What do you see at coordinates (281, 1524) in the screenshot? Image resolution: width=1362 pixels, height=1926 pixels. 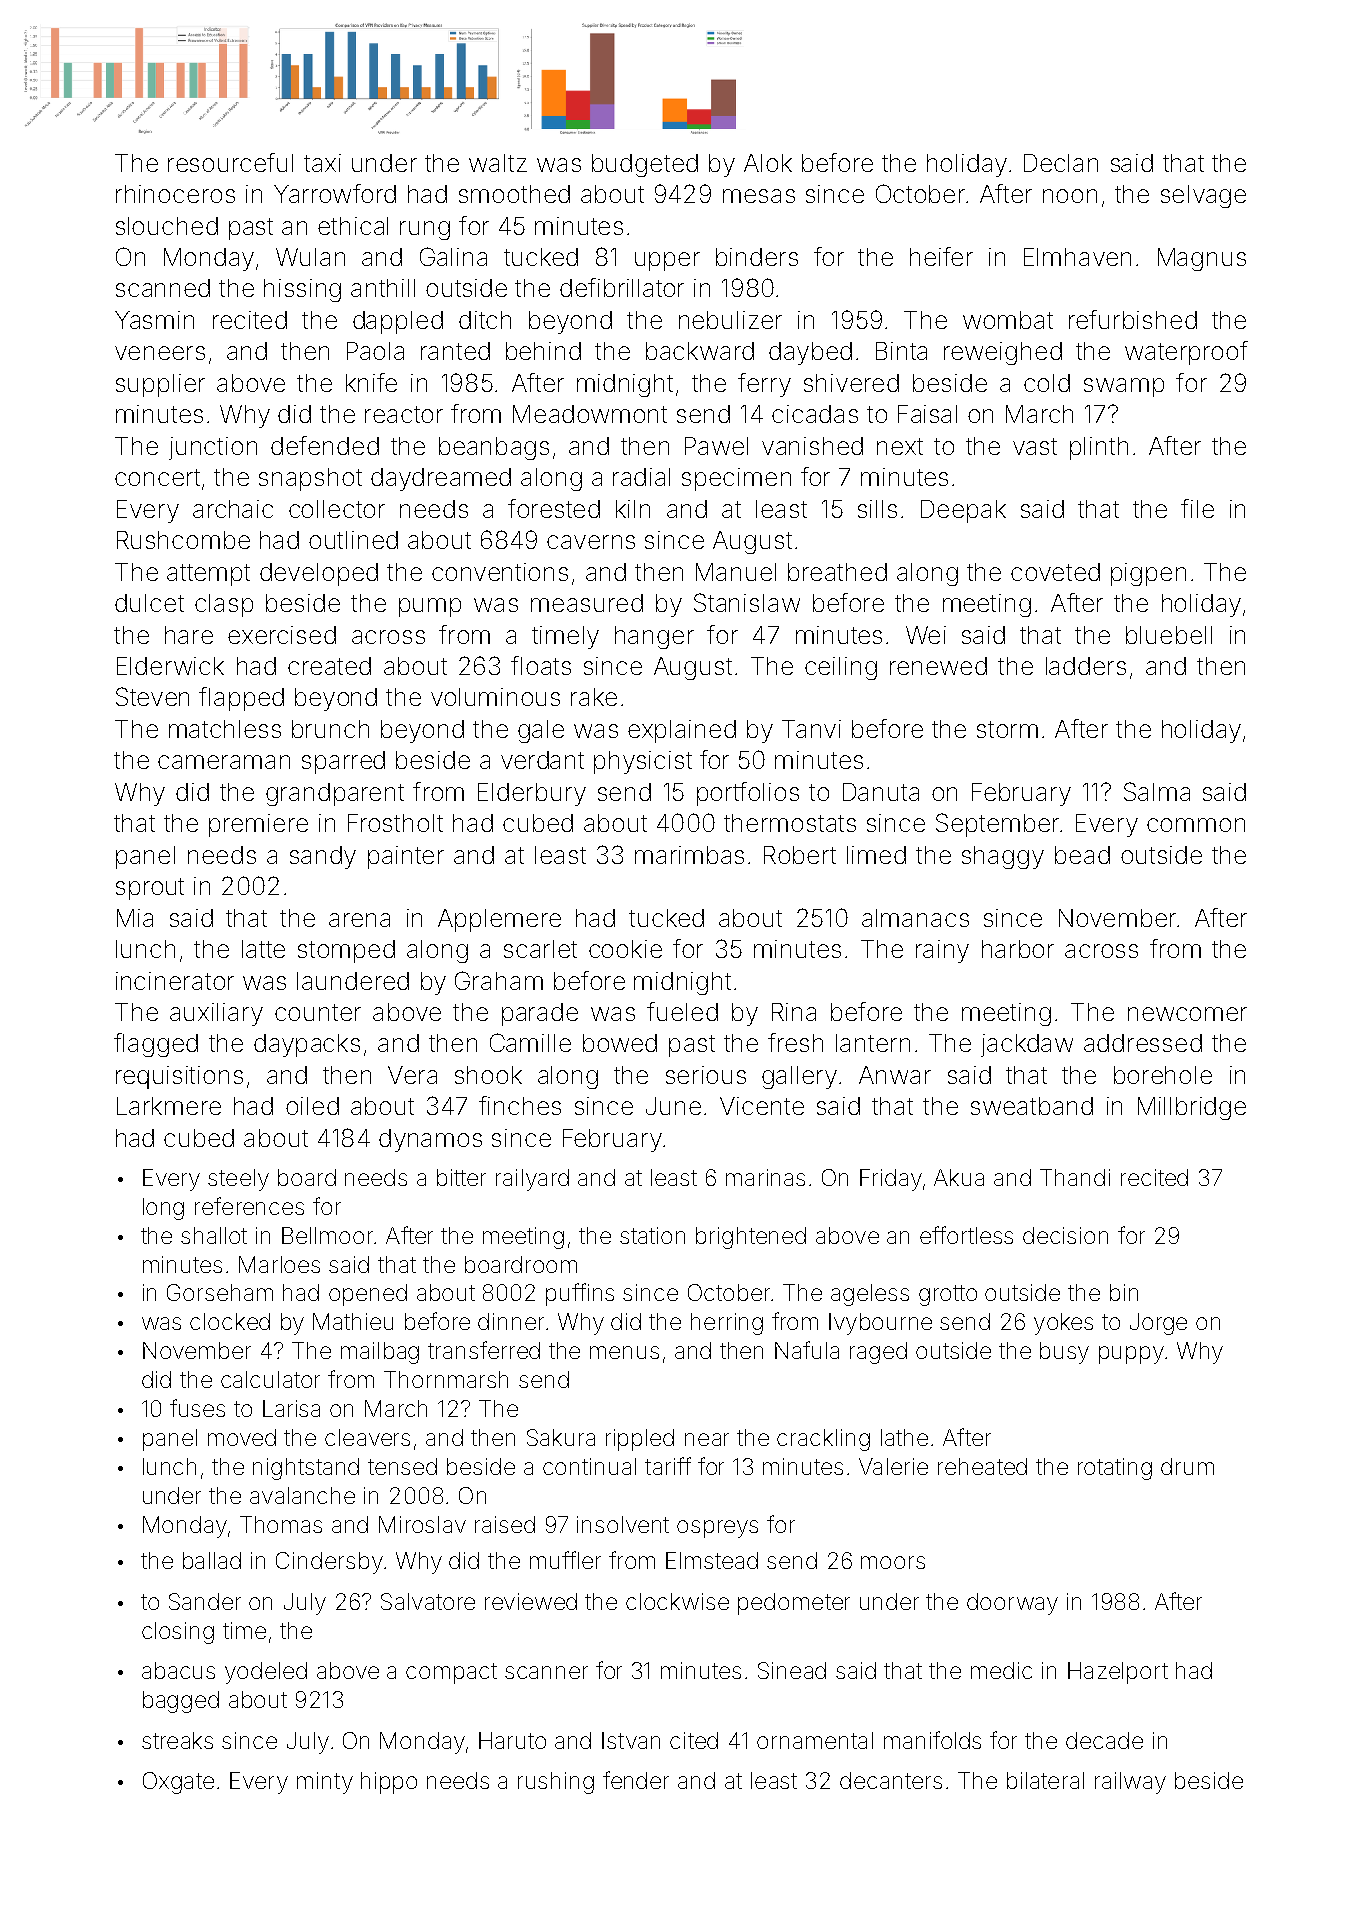 I see `Thomas` at bounding box center [281, 1524].
